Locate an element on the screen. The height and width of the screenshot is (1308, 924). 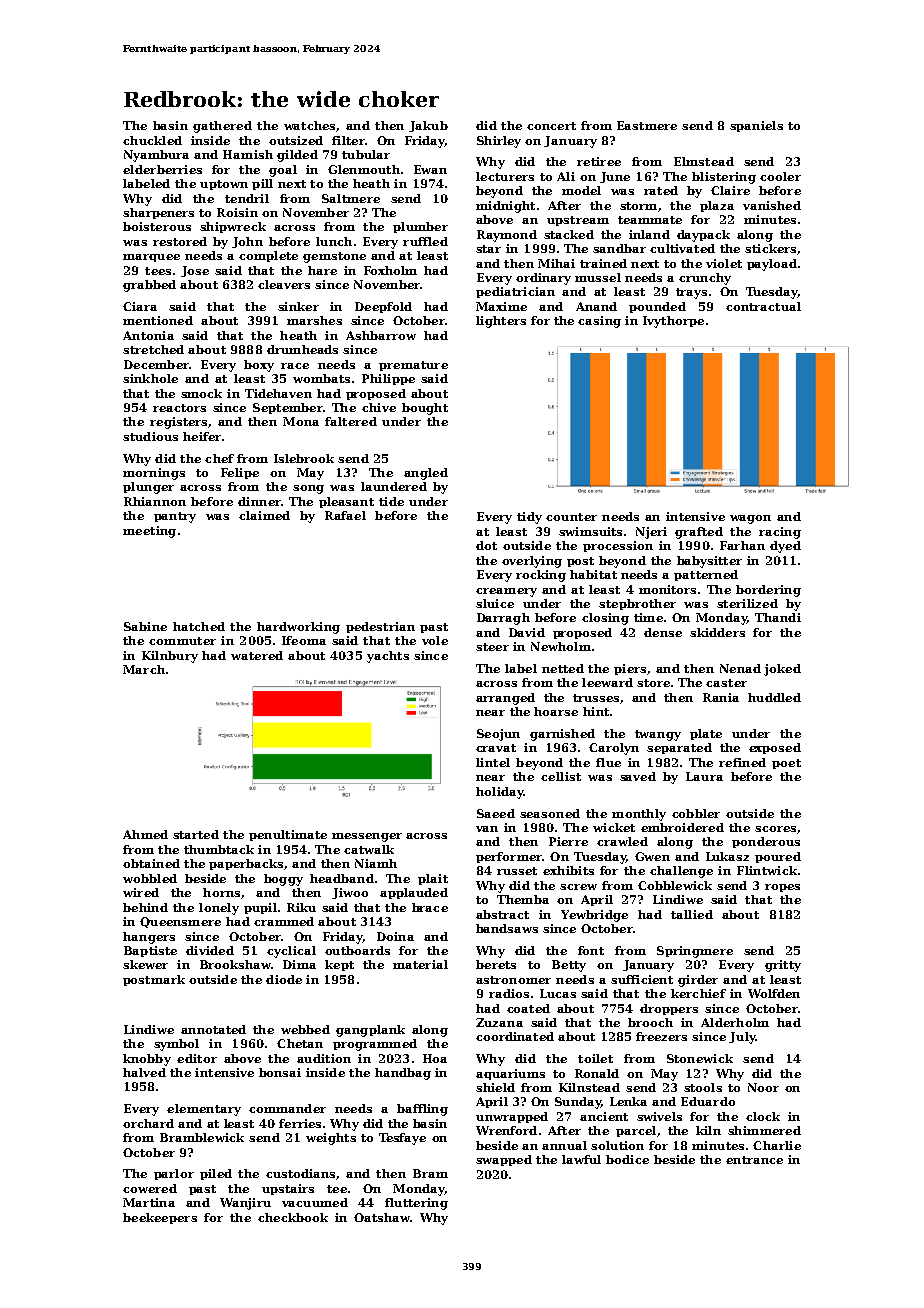
grabbed is located at coordinates (149, 286).
